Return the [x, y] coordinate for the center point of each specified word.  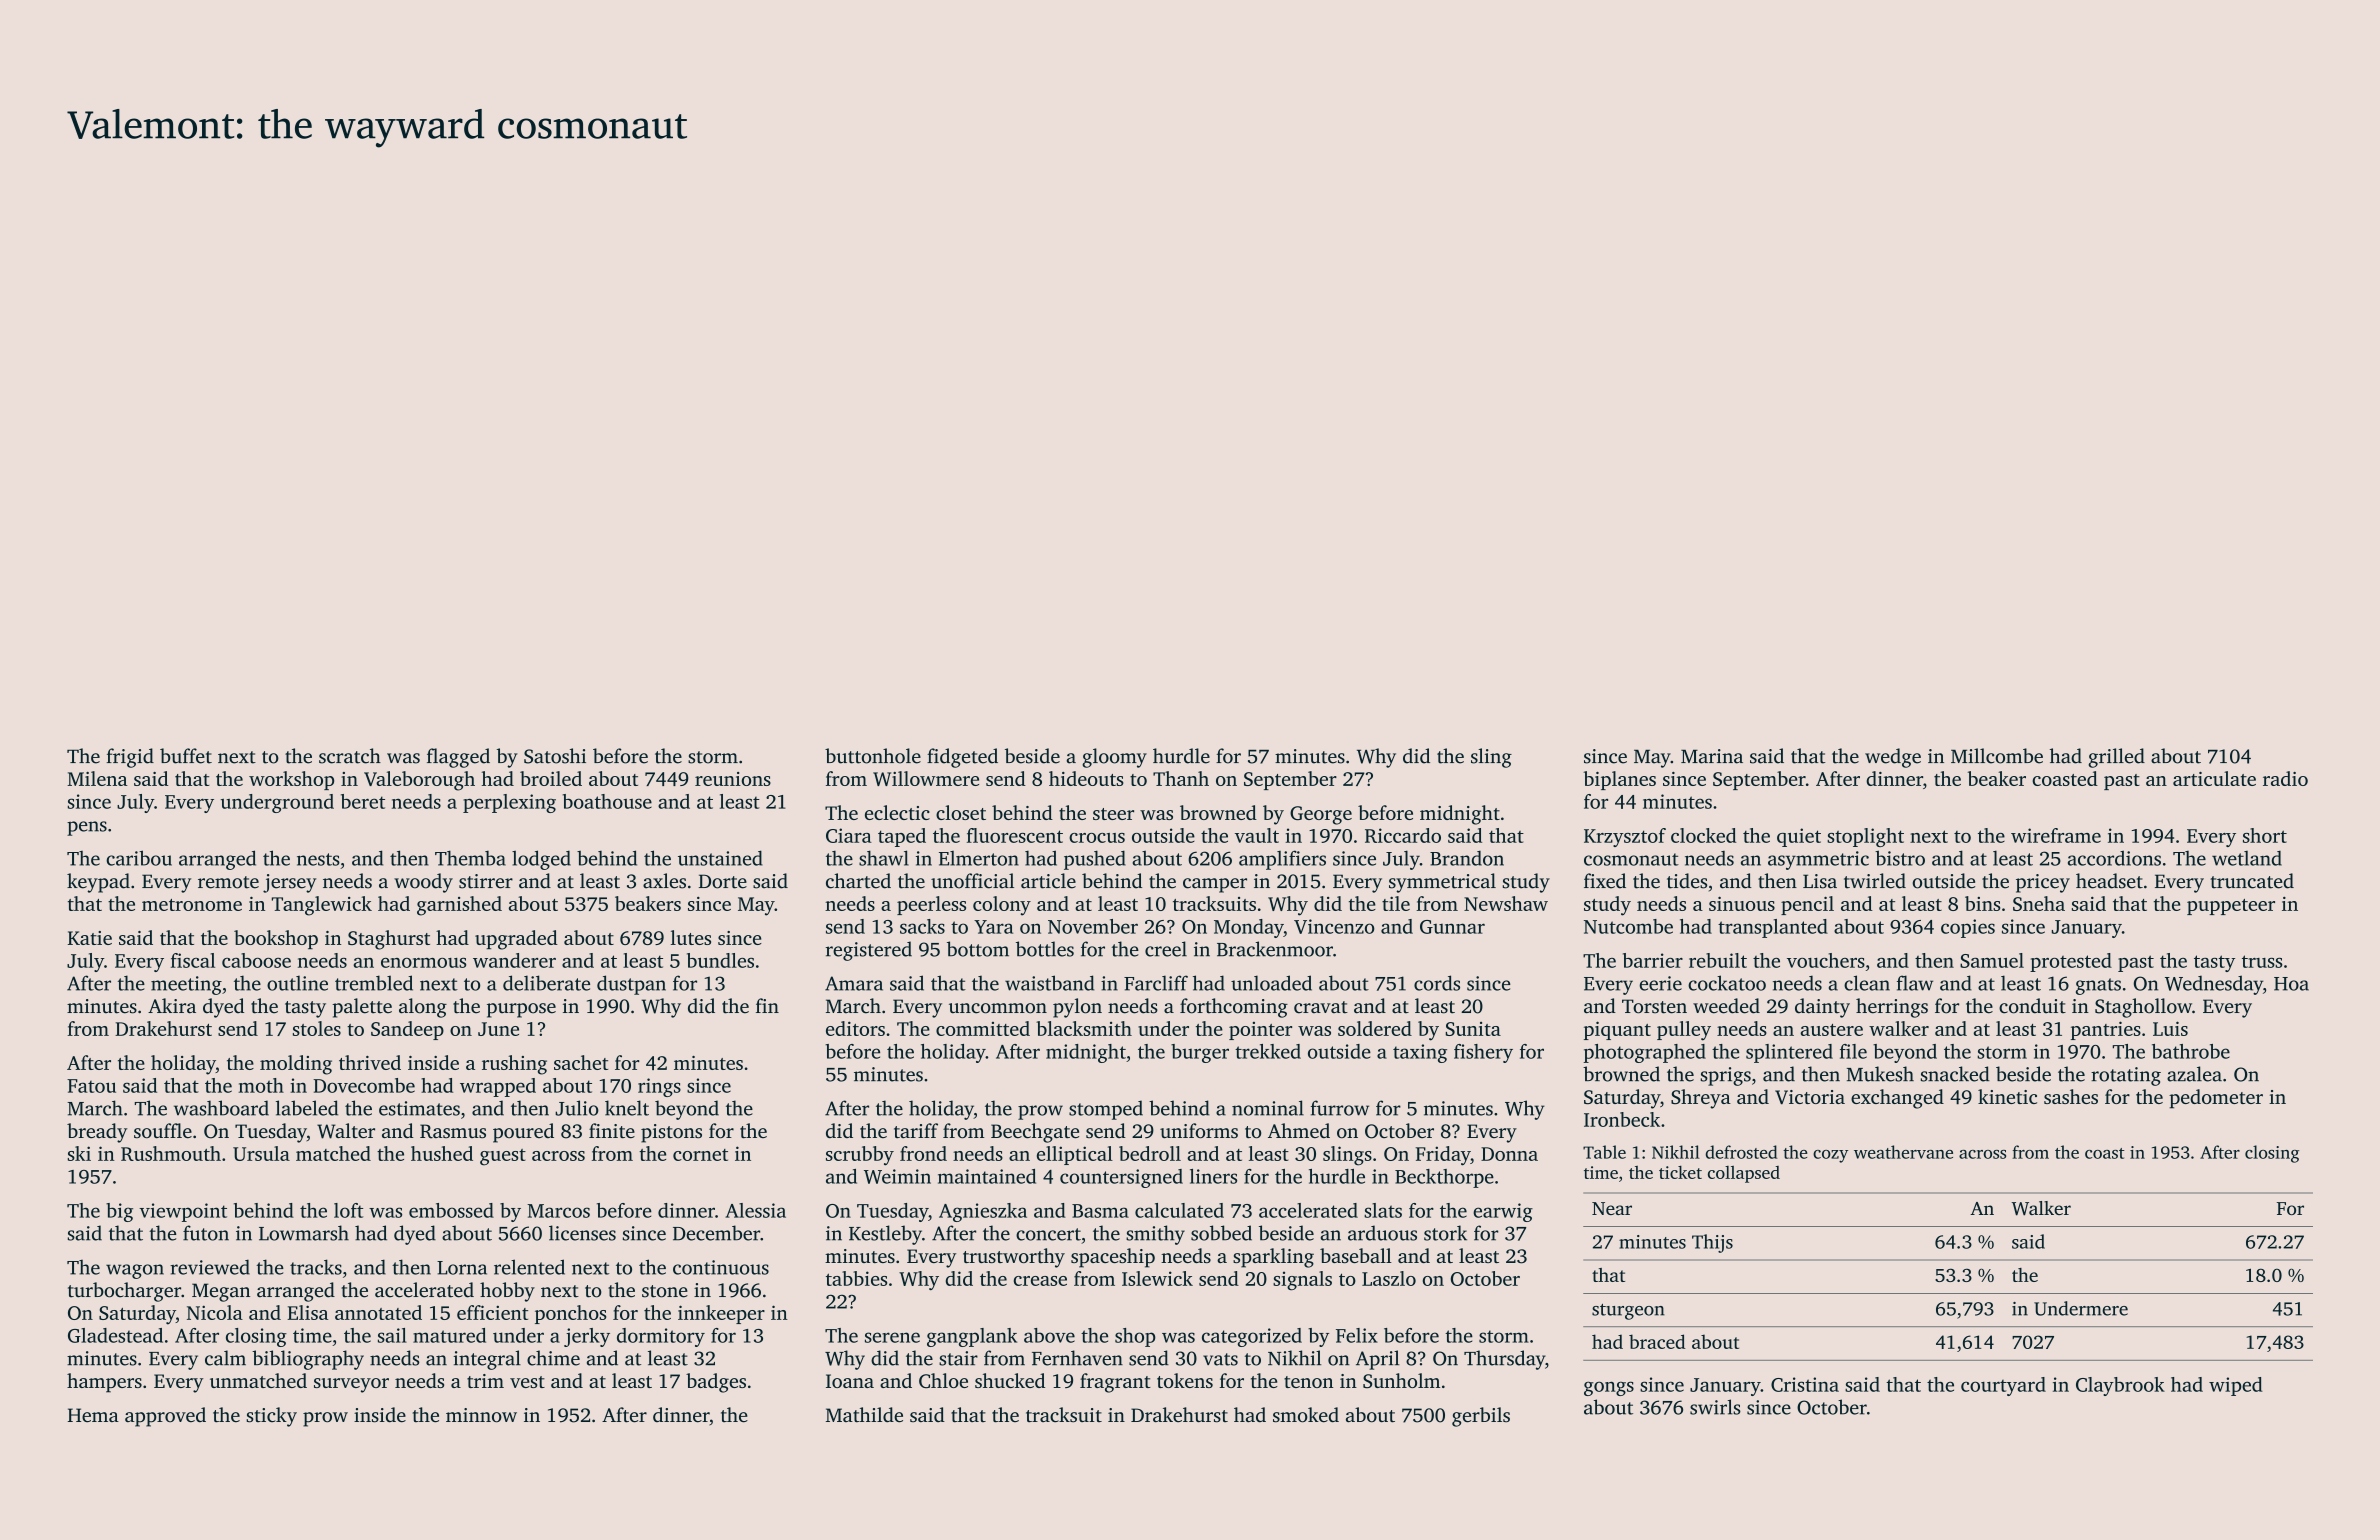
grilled [2116, 758]
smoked [1306, 1415]
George [1321, 815]
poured [523, 1133]
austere [1832, 1030]
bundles [720, 960]
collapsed [1744, 1174]
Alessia [755, 1210]
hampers [104, 1383]
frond [923, 1153]
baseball [1356, 1255]
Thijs [1712, 1243]
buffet [186, 756]
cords [1437, 983]
